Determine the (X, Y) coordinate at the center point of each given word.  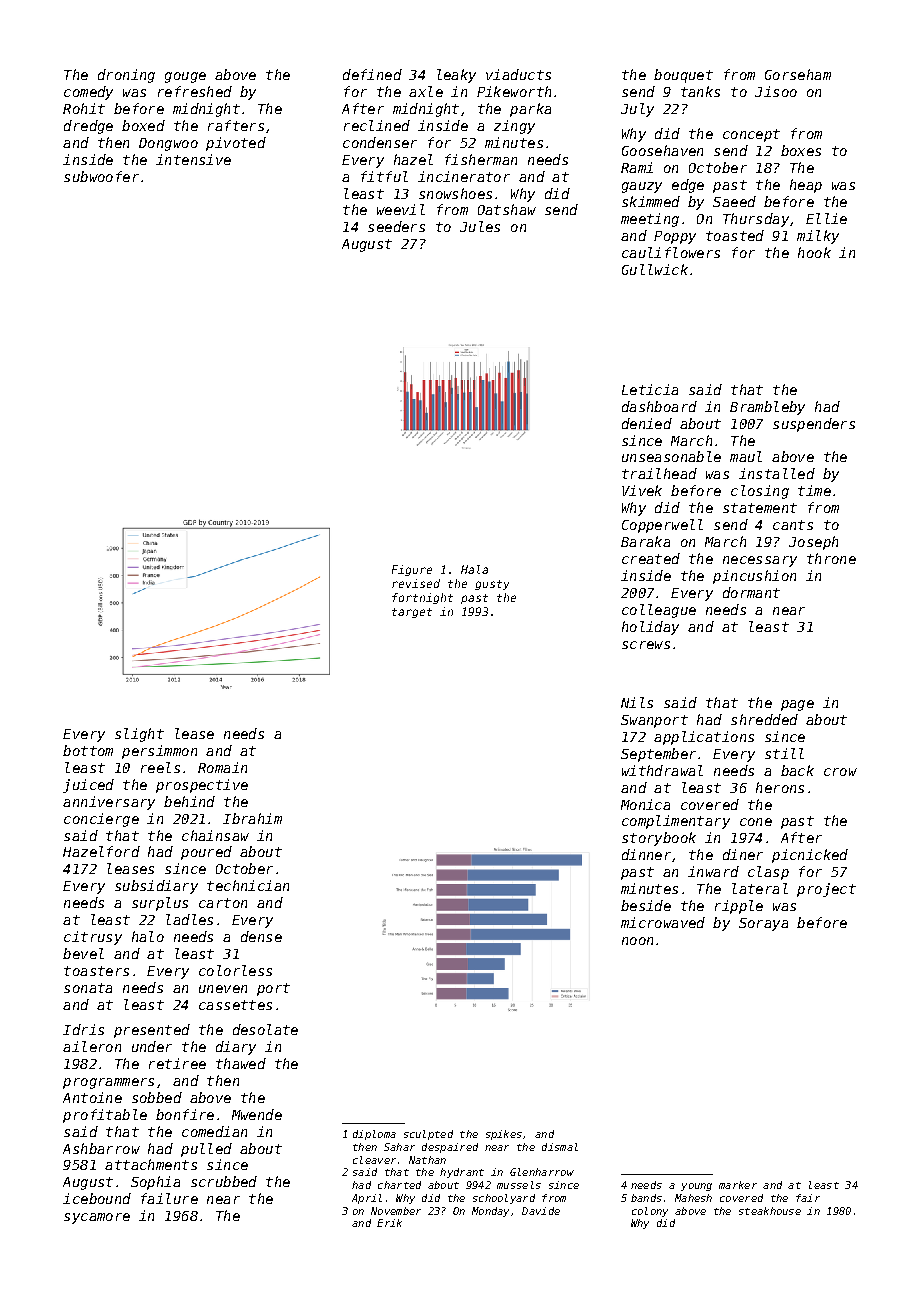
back (797, 770)
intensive (193, 159)
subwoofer (101, 176)
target (412, 613)
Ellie (826, 218)
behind (189, 801)
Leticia (650, 389)
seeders (396, 226)
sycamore (97, 1218)
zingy (514, 127)
